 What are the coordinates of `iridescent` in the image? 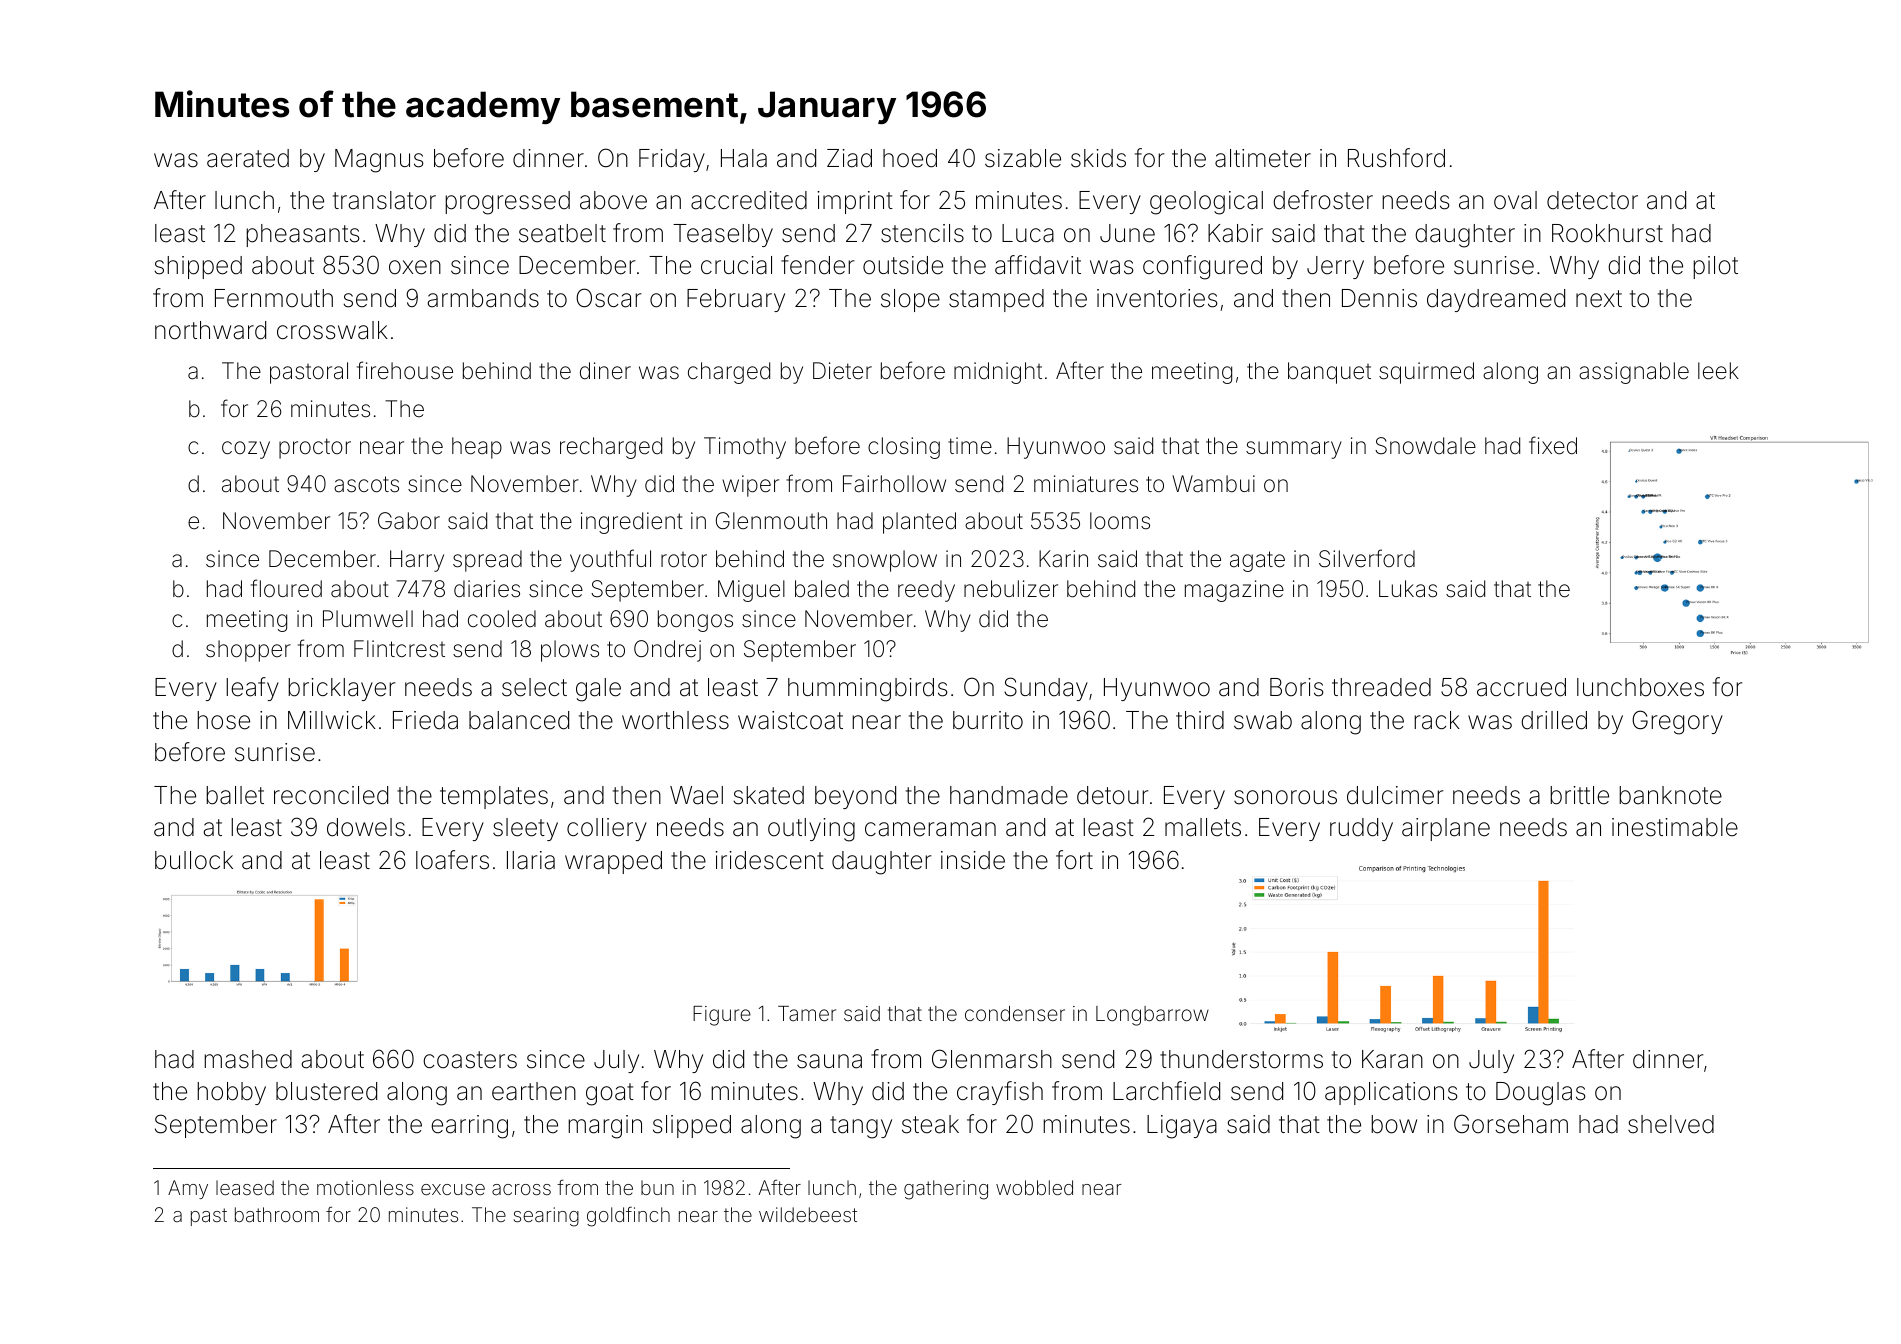 It's located at (769, 860).
